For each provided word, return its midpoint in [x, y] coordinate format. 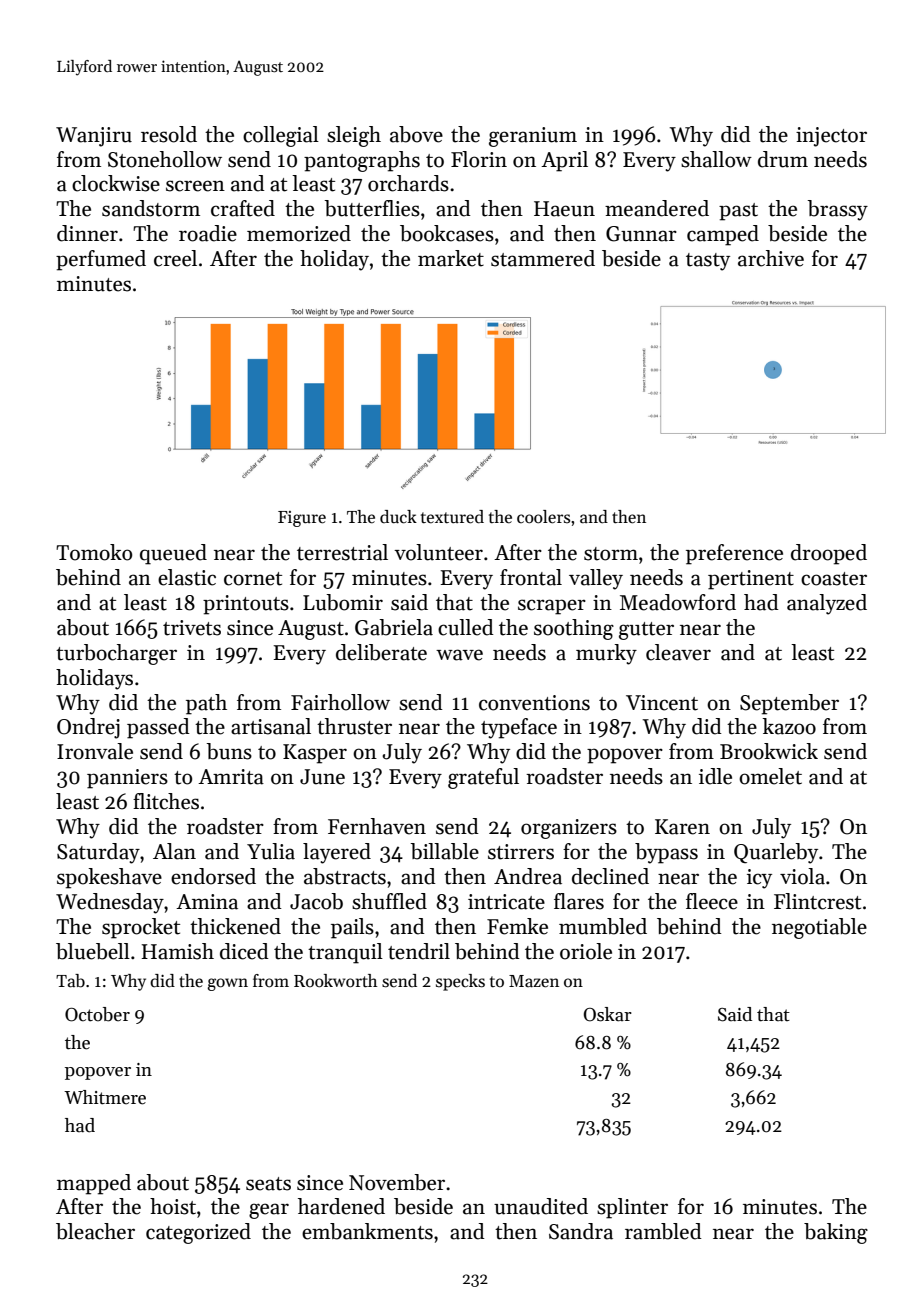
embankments [367, 1231]
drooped [829, 554]
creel [175, 258]
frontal [531, 577]
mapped [94, 1184]
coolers [543, 517]
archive [771, 258]
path [206, 704]
